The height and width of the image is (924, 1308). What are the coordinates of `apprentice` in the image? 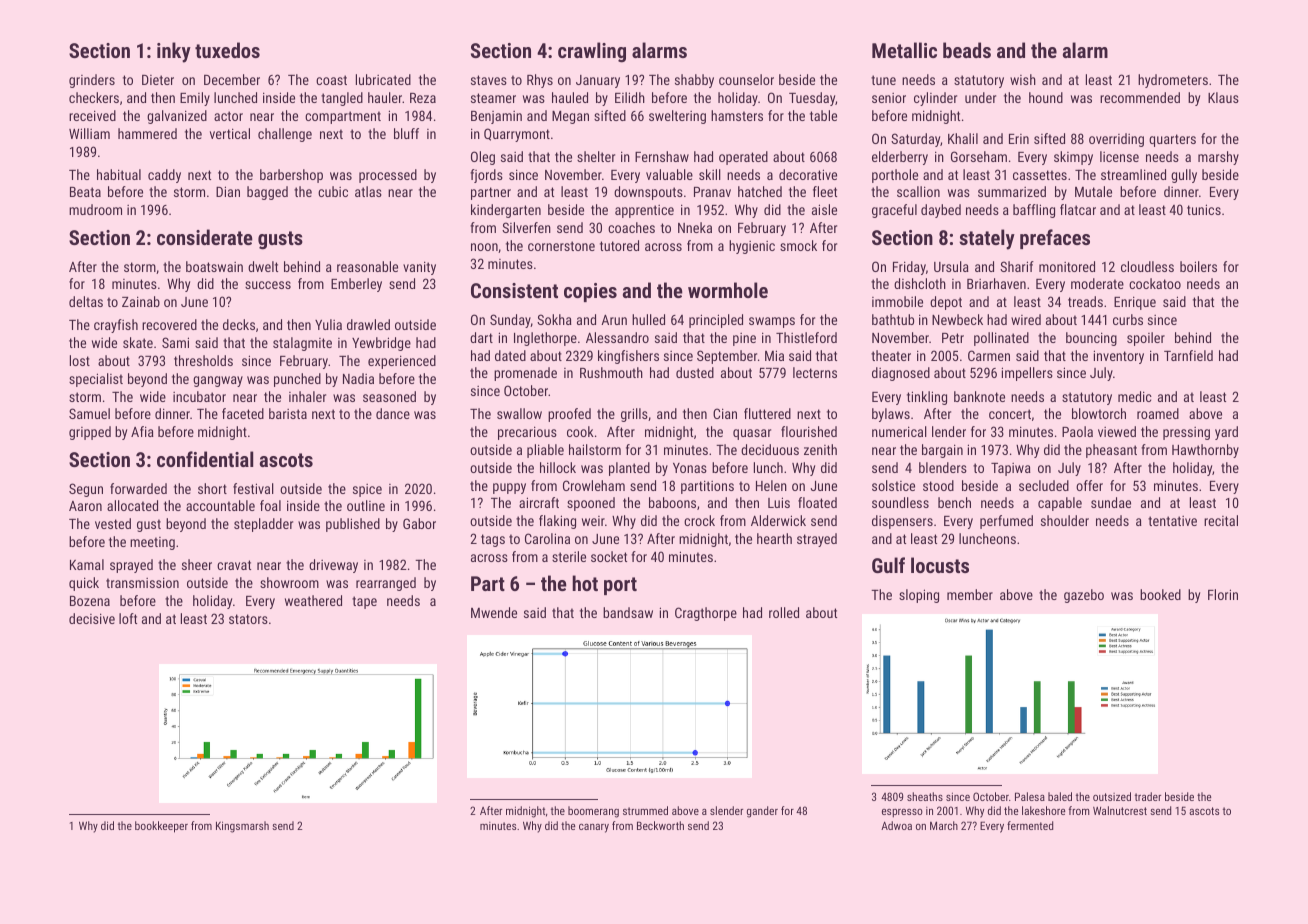 It's located at (644, 211).
